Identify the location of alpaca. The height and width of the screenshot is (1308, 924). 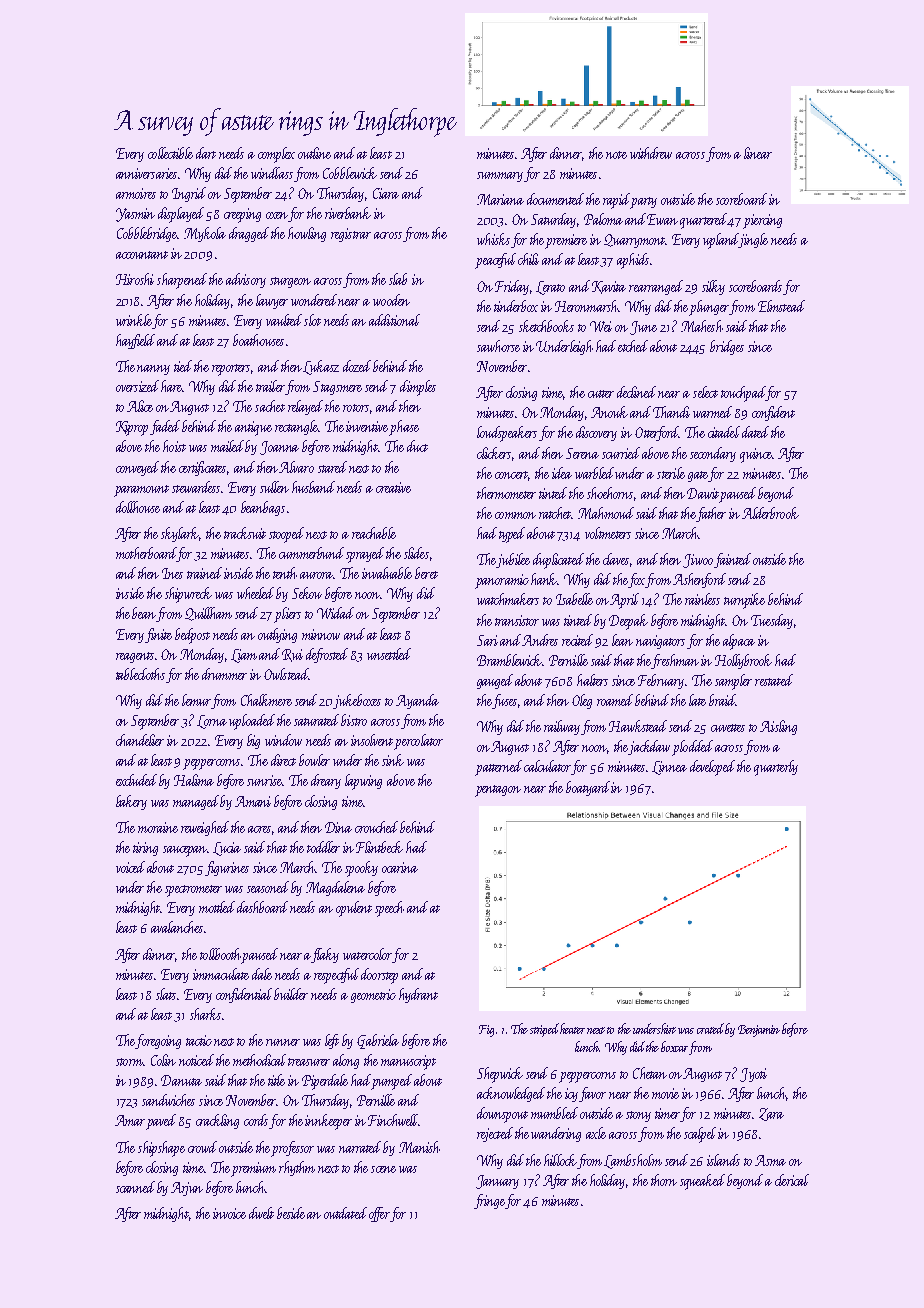
(739, 642).
